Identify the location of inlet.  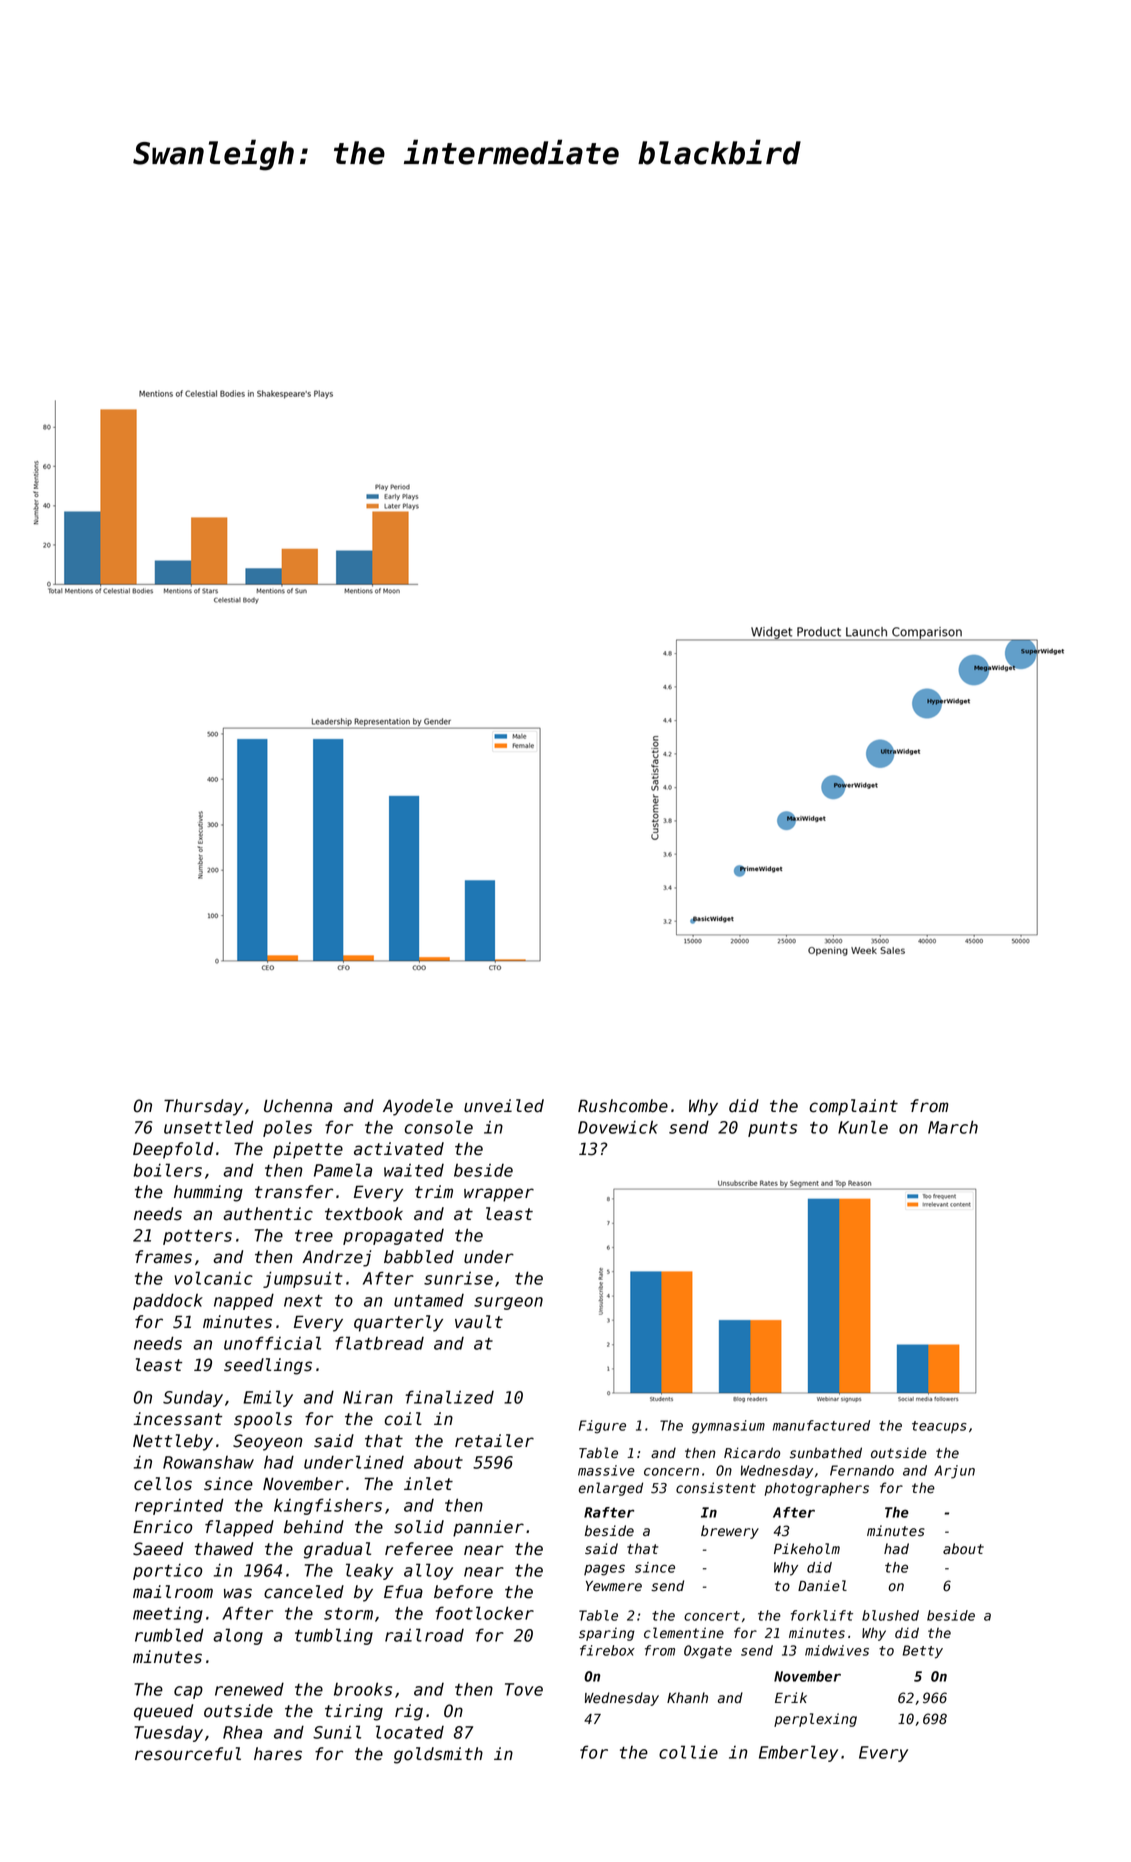
(428, 1484).
